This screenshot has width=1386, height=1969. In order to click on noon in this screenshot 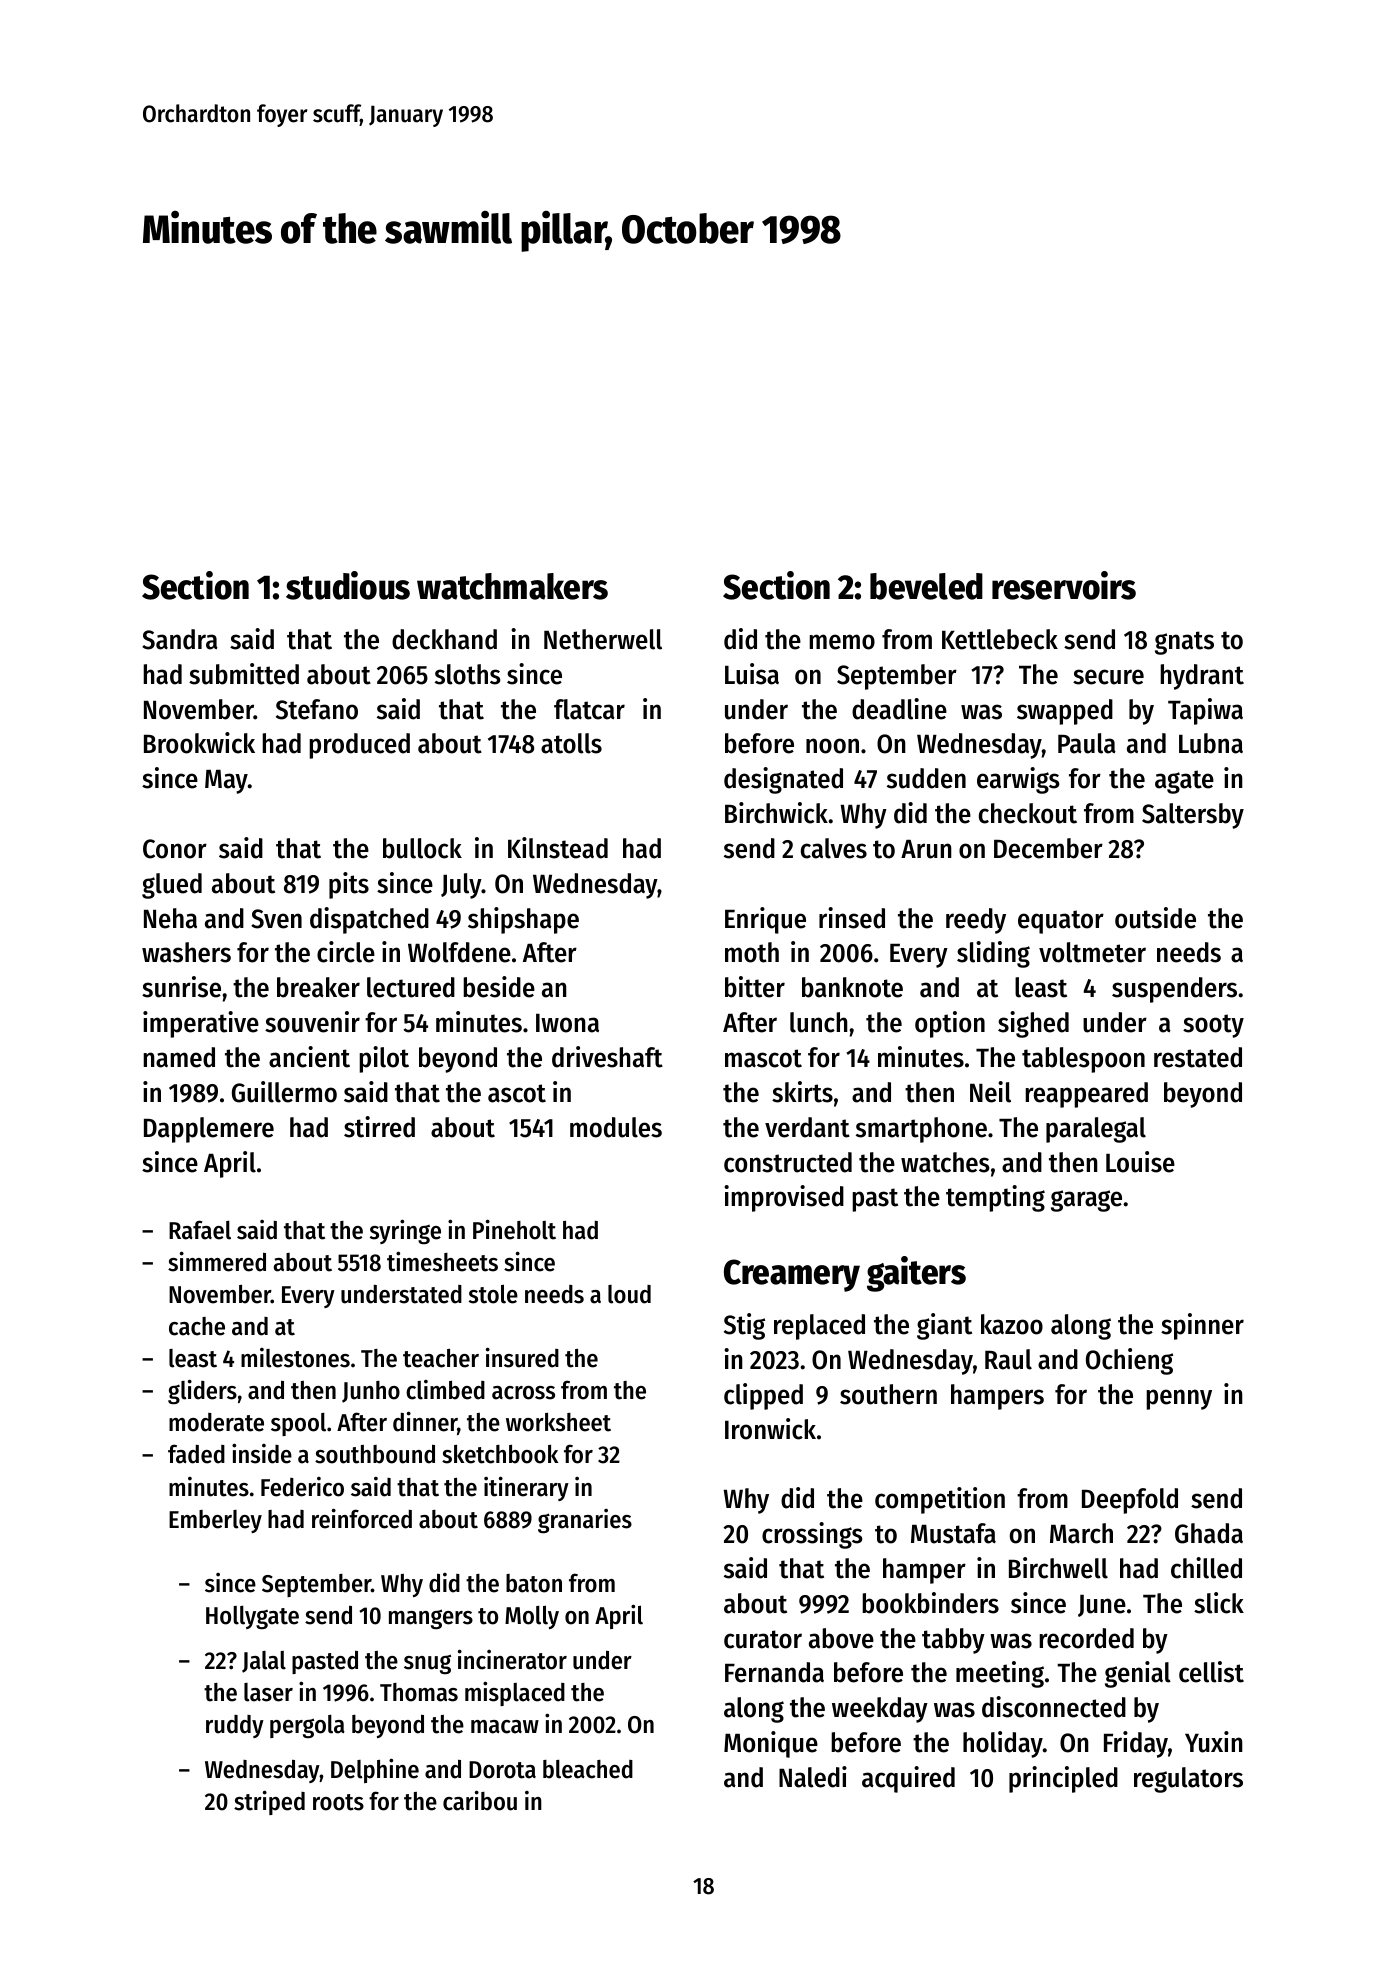, I will do `click(832, 746)`.
